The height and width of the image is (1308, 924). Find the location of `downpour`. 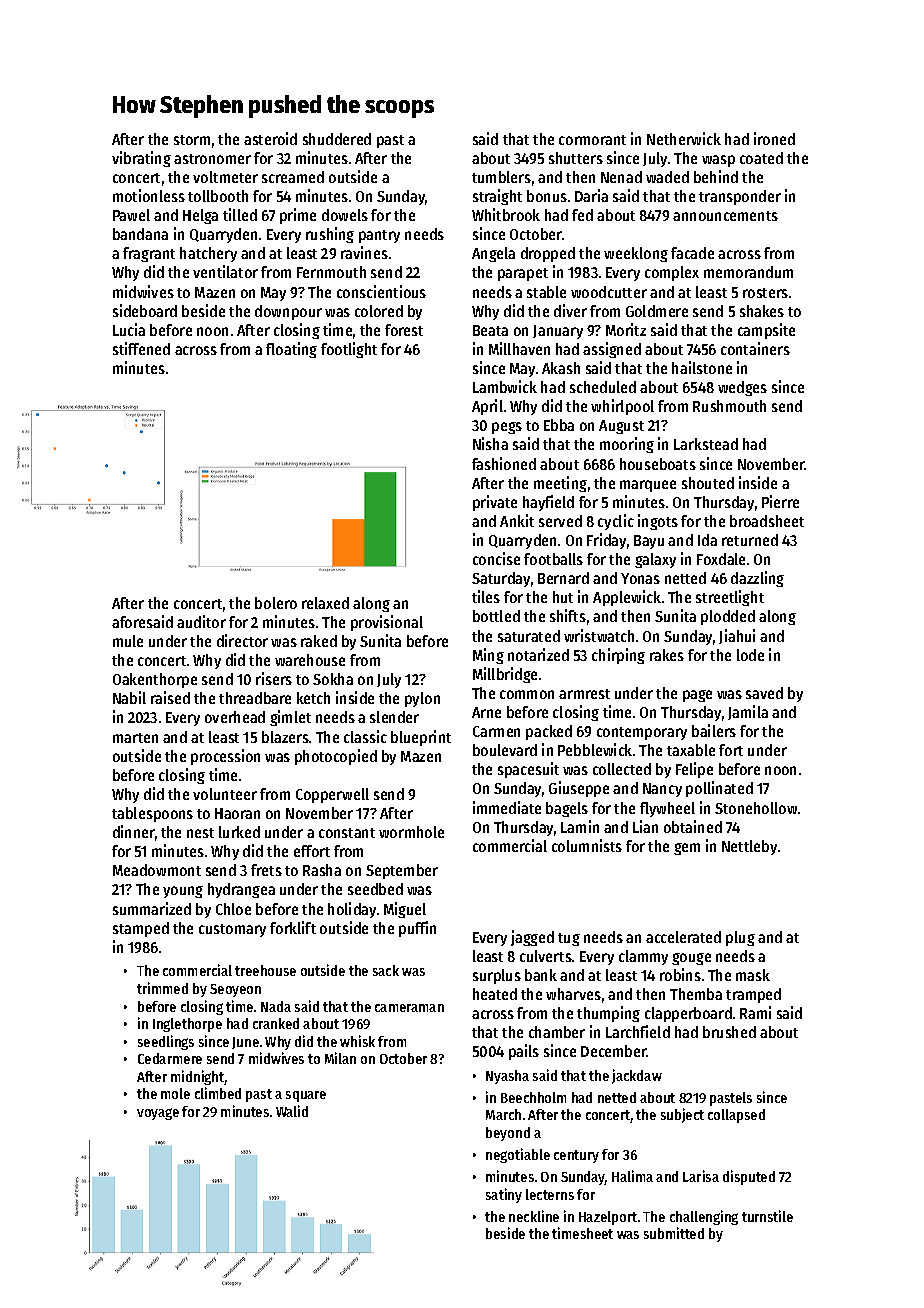

downpour is located at coordinates (288, 312).
